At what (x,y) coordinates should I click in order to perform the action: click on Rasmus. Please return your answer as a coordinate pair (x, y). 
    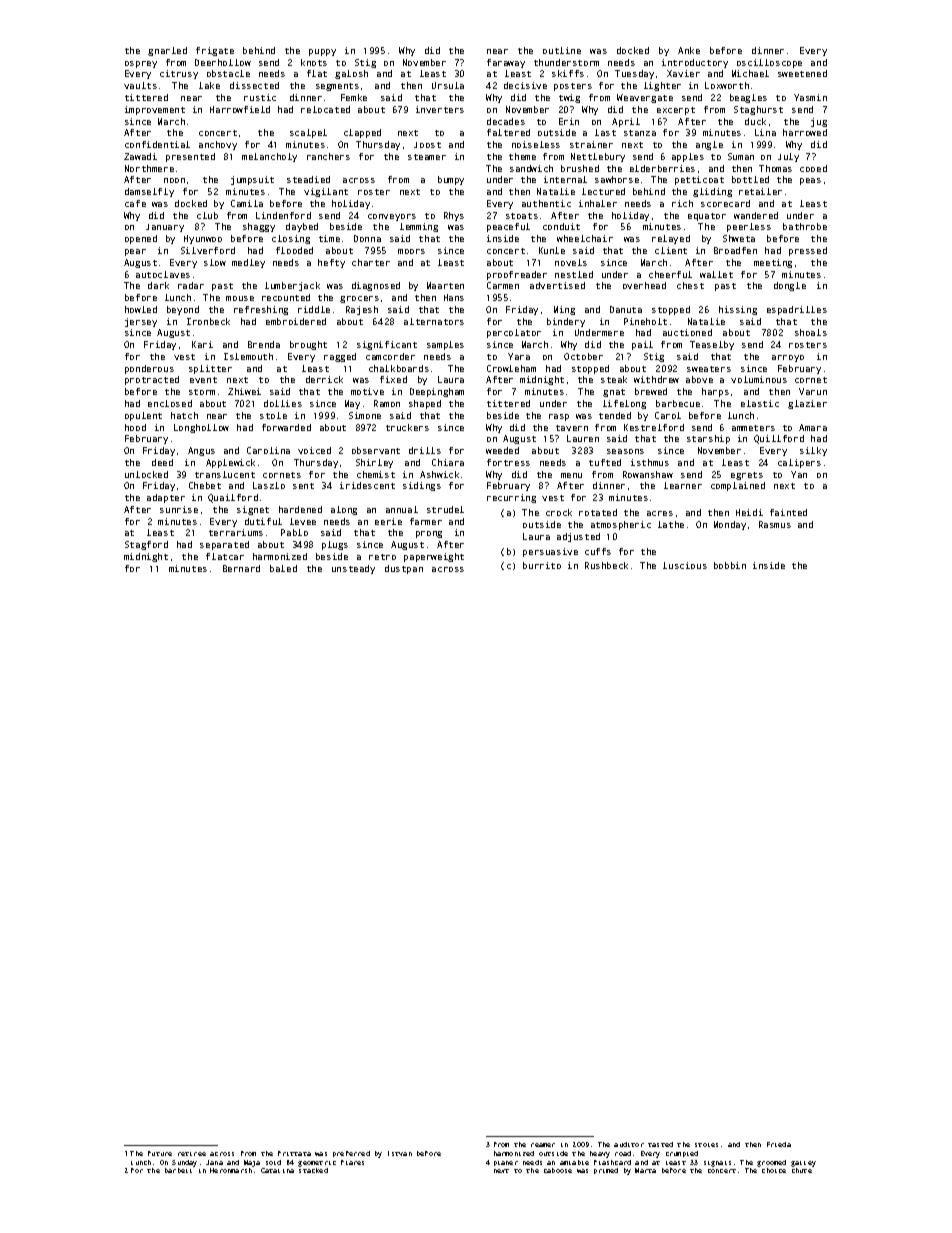
    Looking at the image, I should click on (775, 524).
